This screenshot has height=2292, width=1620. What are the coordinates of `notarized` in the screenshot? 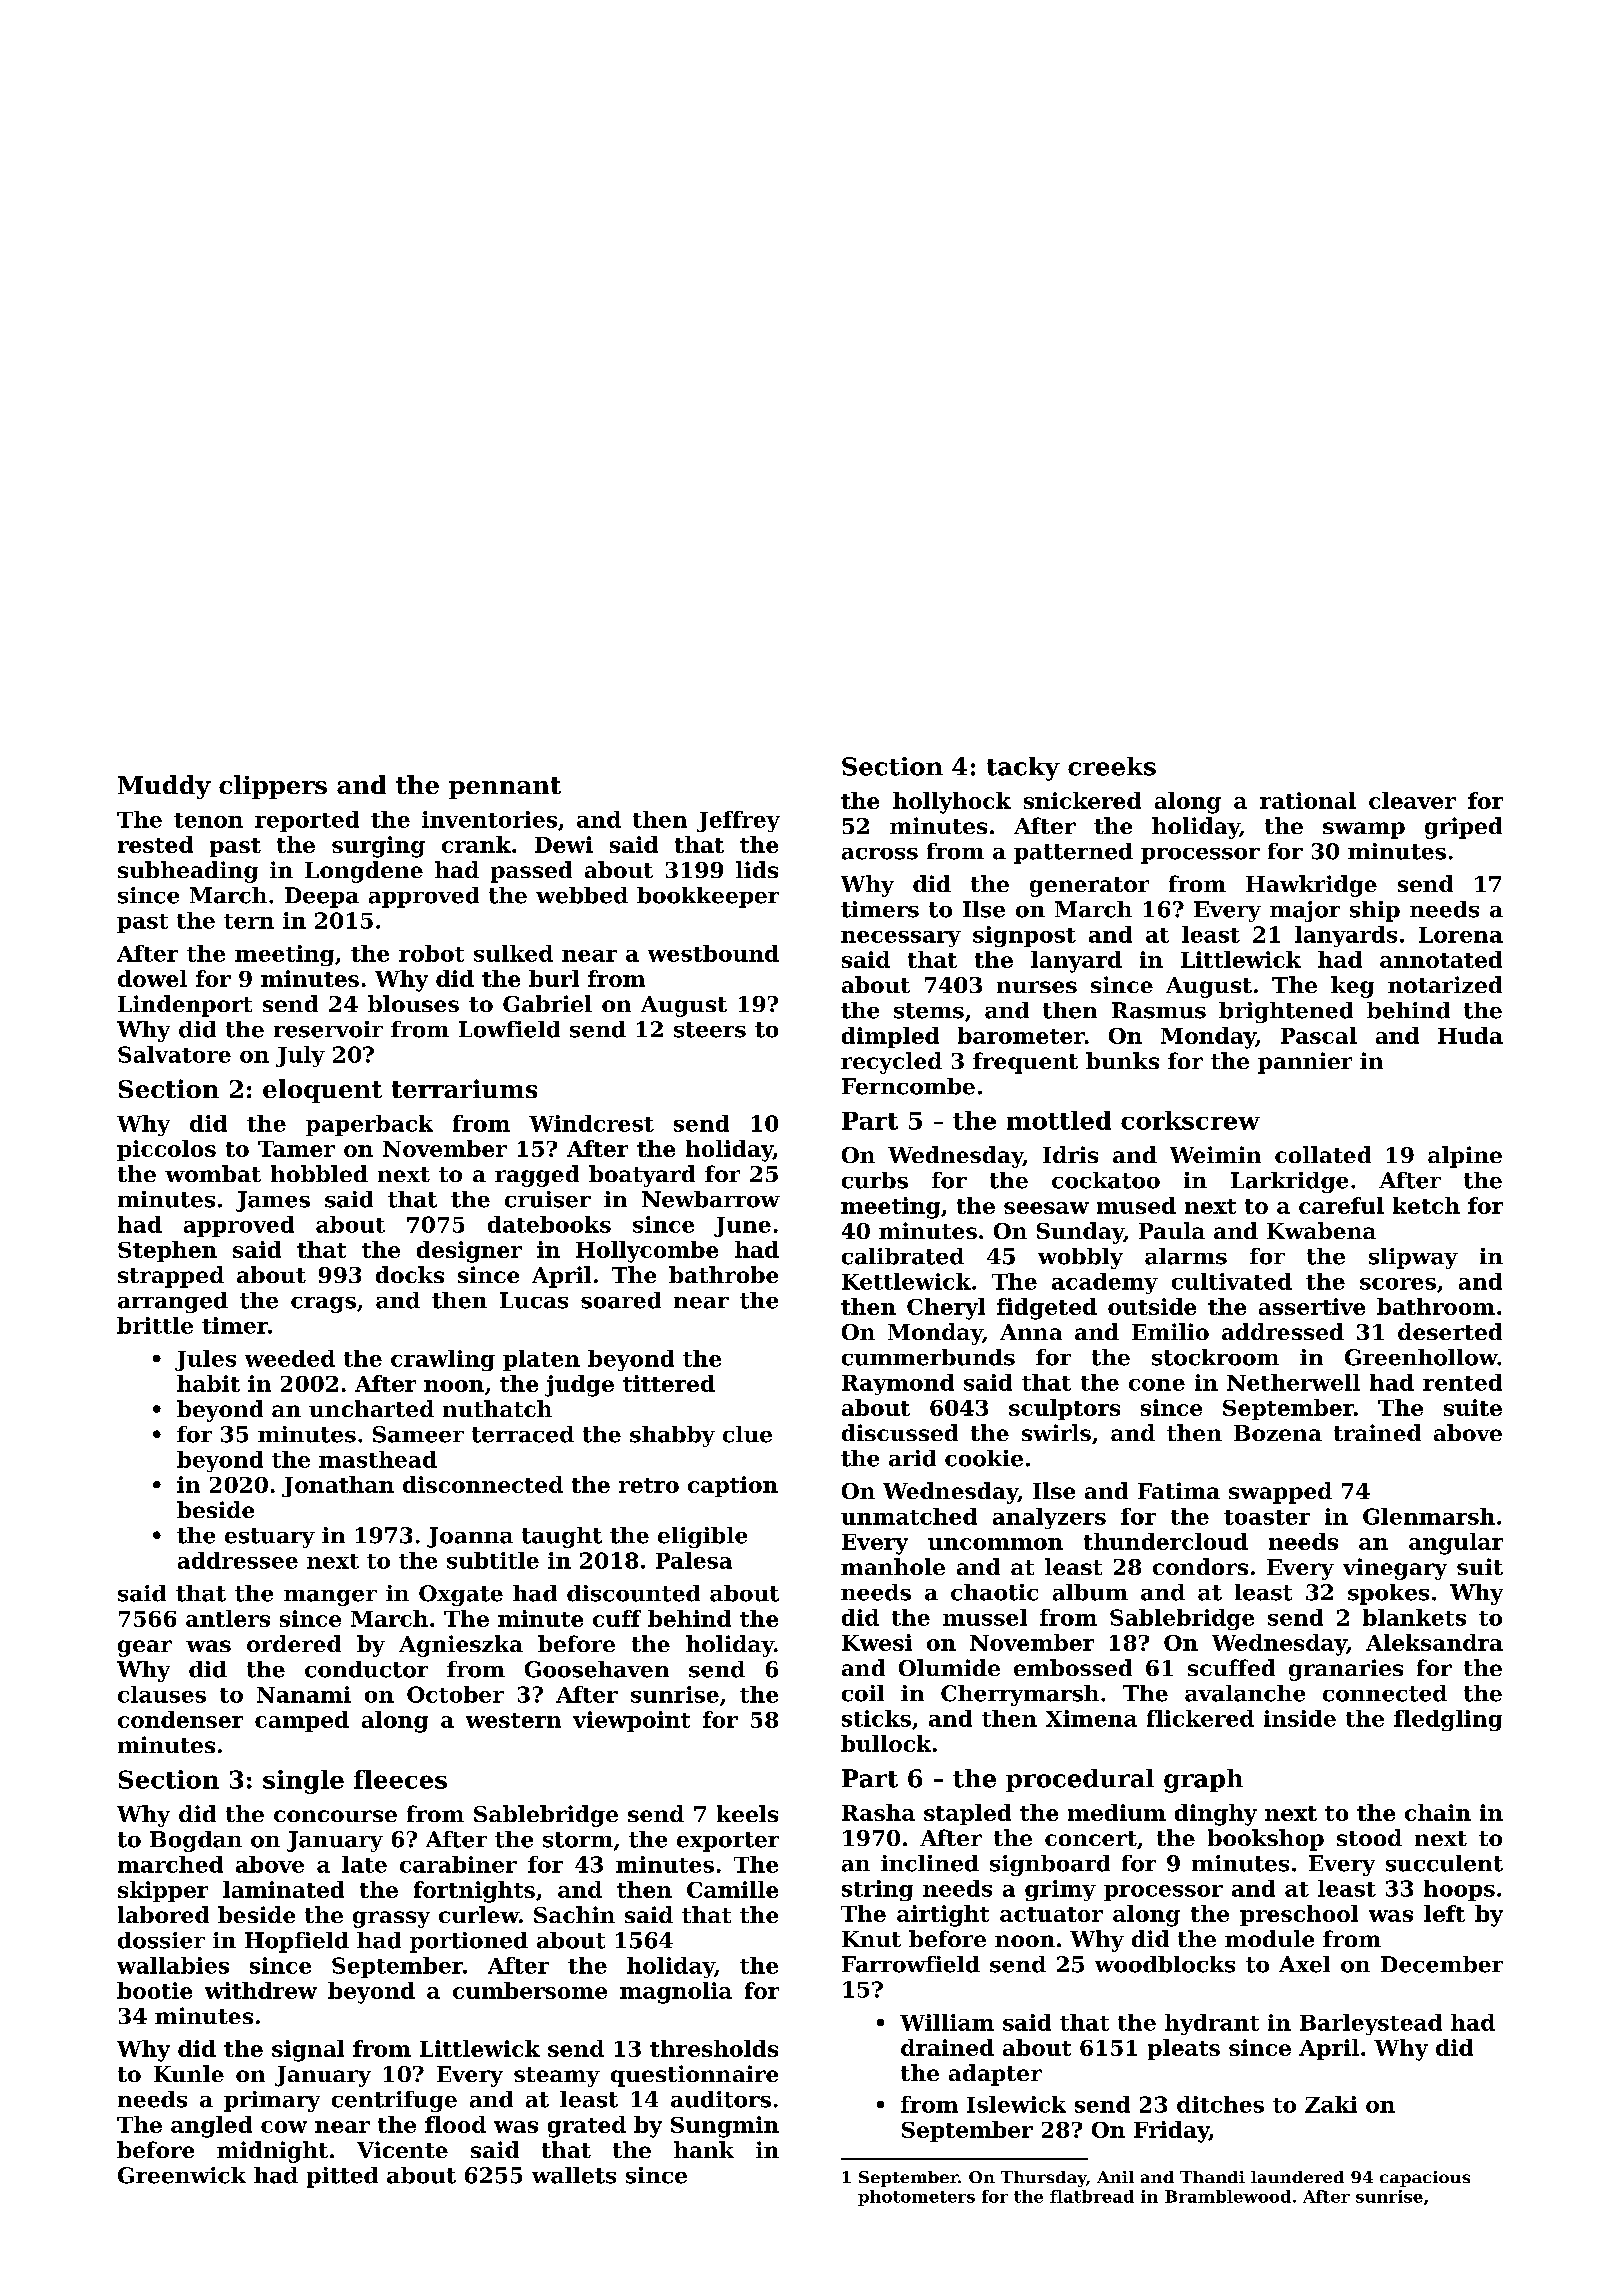 It's located at (1445, 984).
